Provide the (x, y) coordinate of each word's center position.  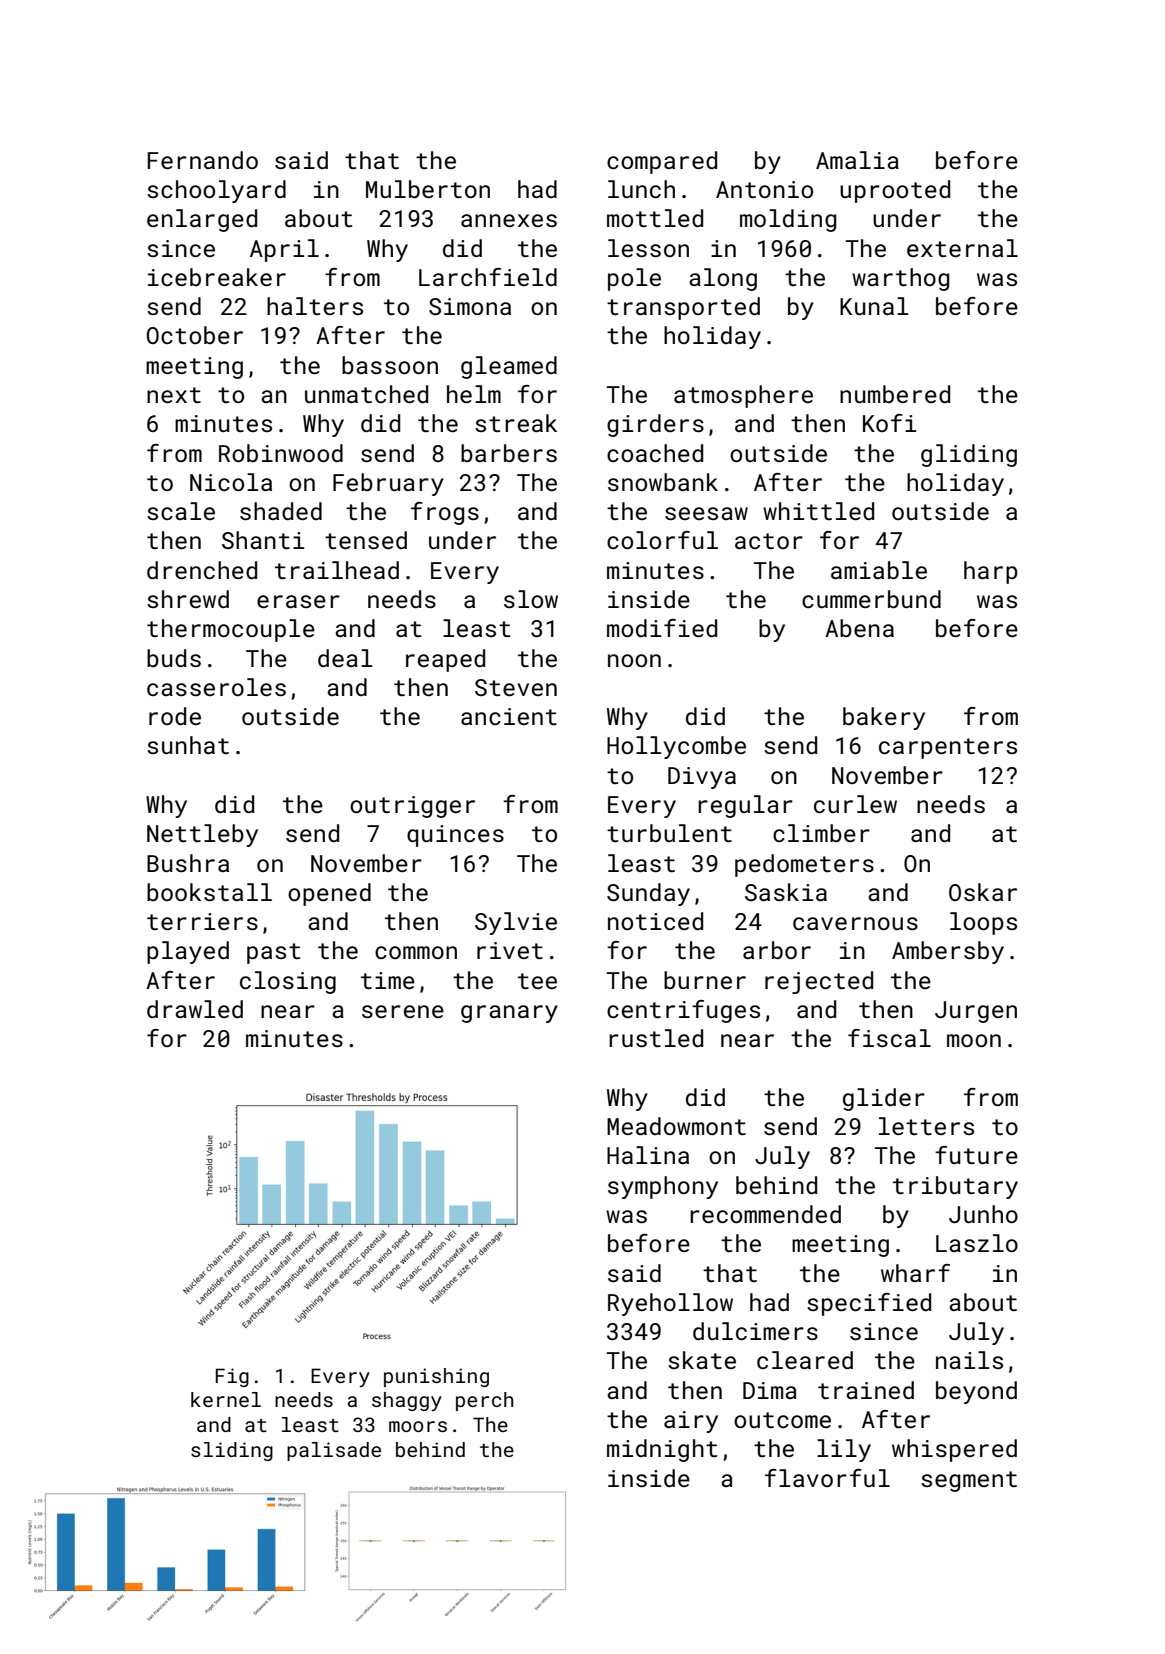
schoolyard (216, 191)
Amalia (857, 160)
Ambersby (948, 952)
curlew (855, 804)
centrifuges (683, 1011)
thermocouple (231, 630)
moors (418, 1426)
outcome (782, 1420)
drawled (195, 1009)
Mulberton (428, 189)
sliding (232, 1451)
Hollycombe (676, 747)
